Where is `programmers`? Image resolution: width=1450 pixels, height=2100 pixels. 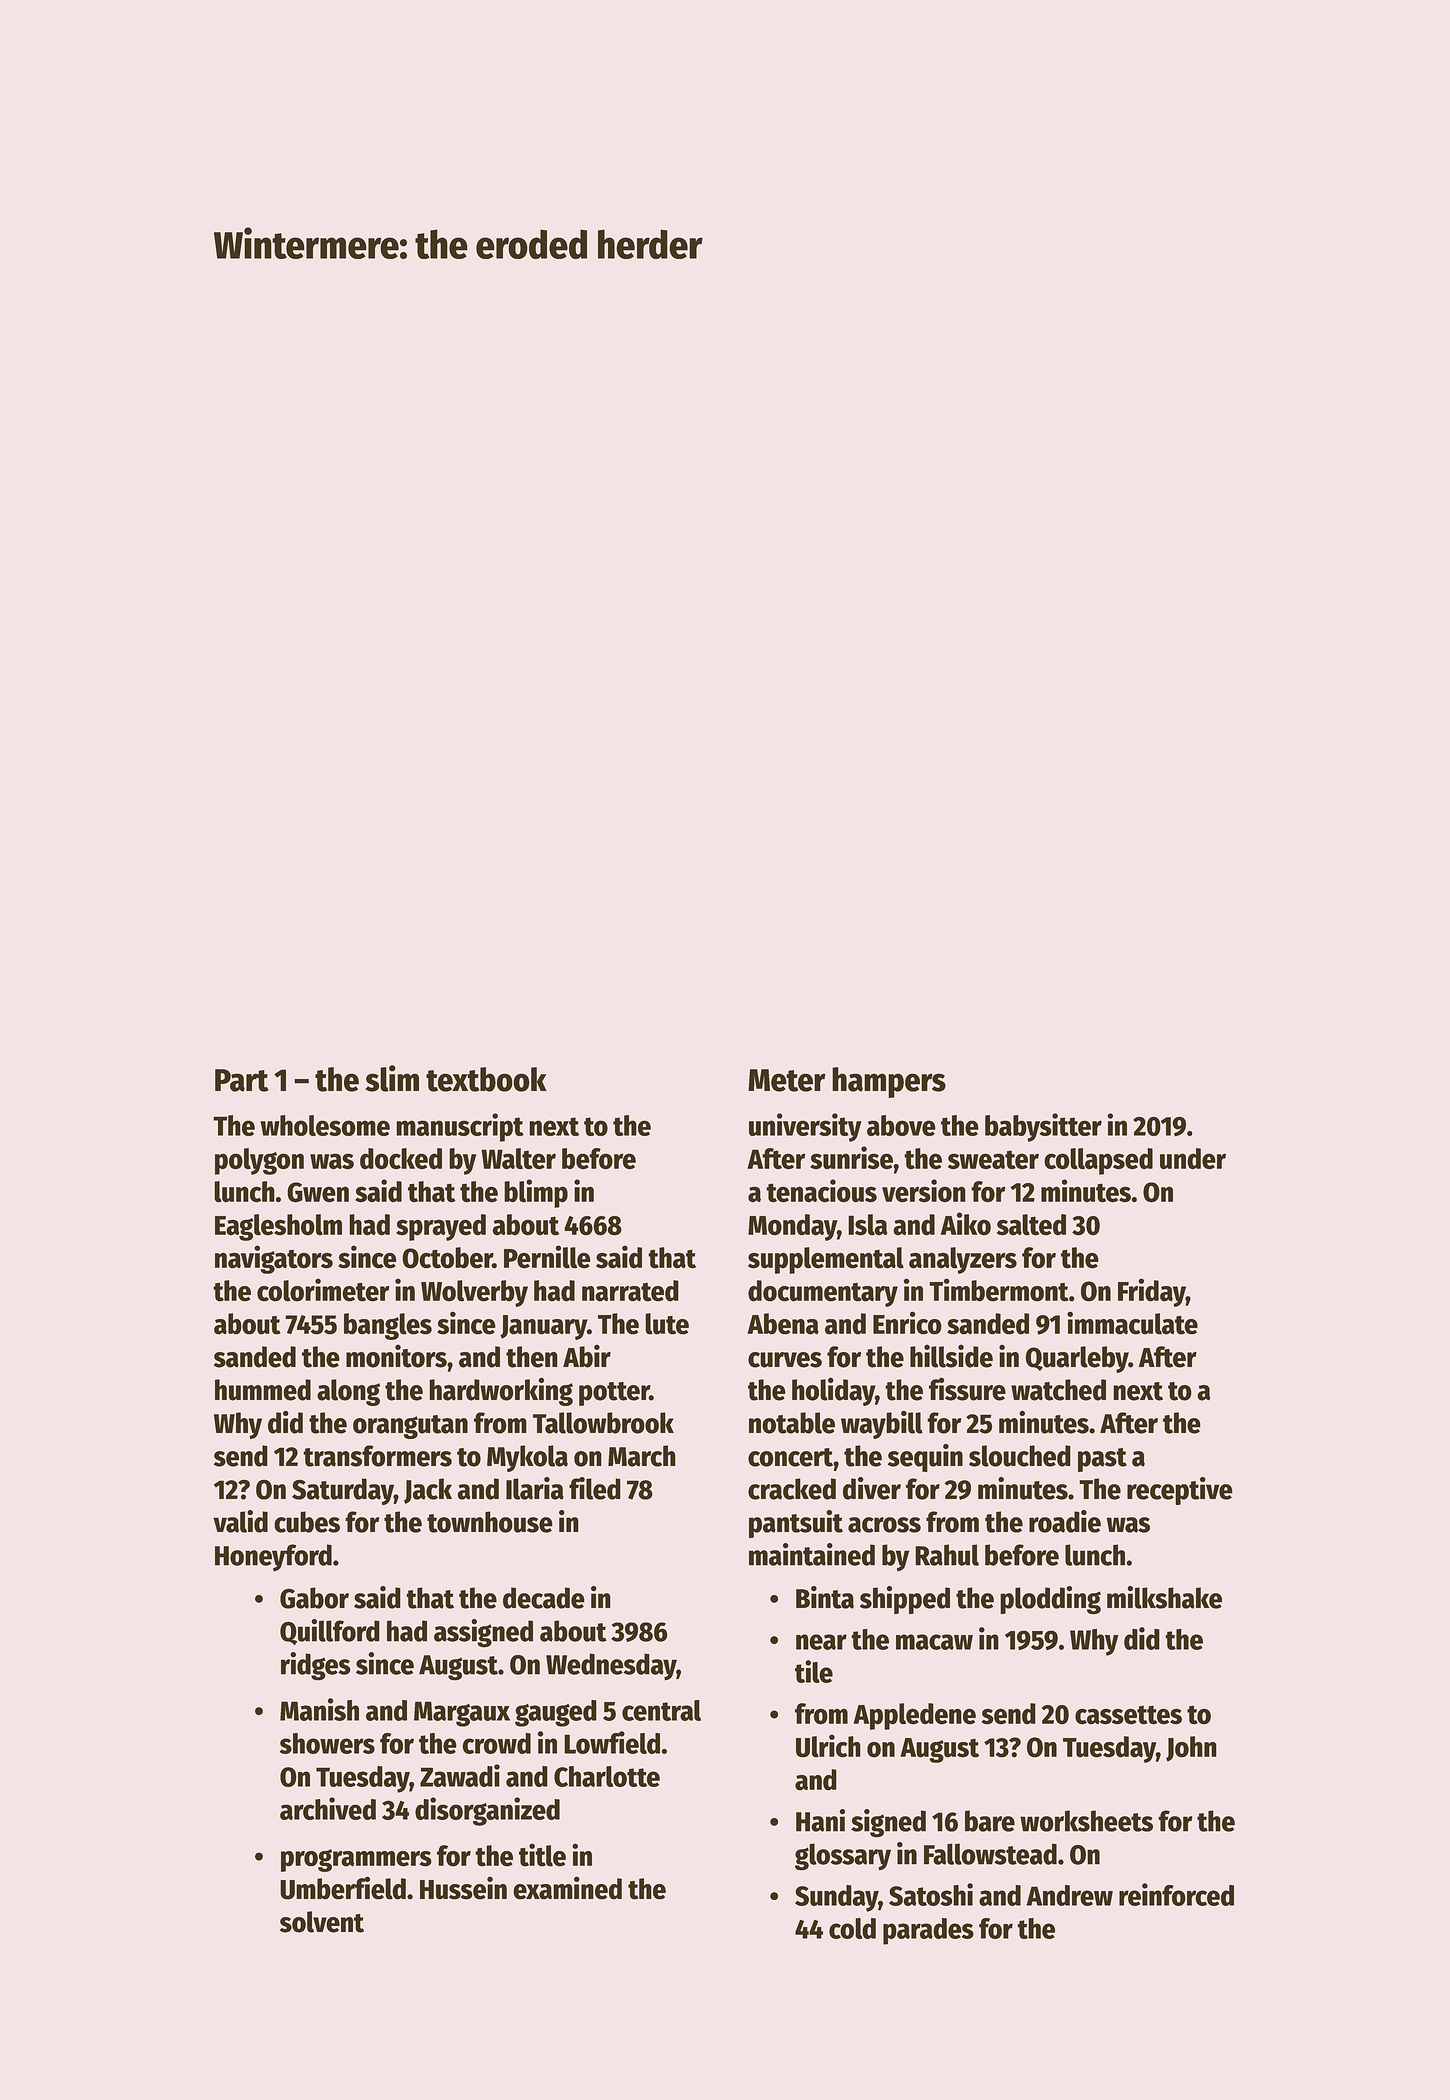
programmers is located at coordinates (356, 1860).
